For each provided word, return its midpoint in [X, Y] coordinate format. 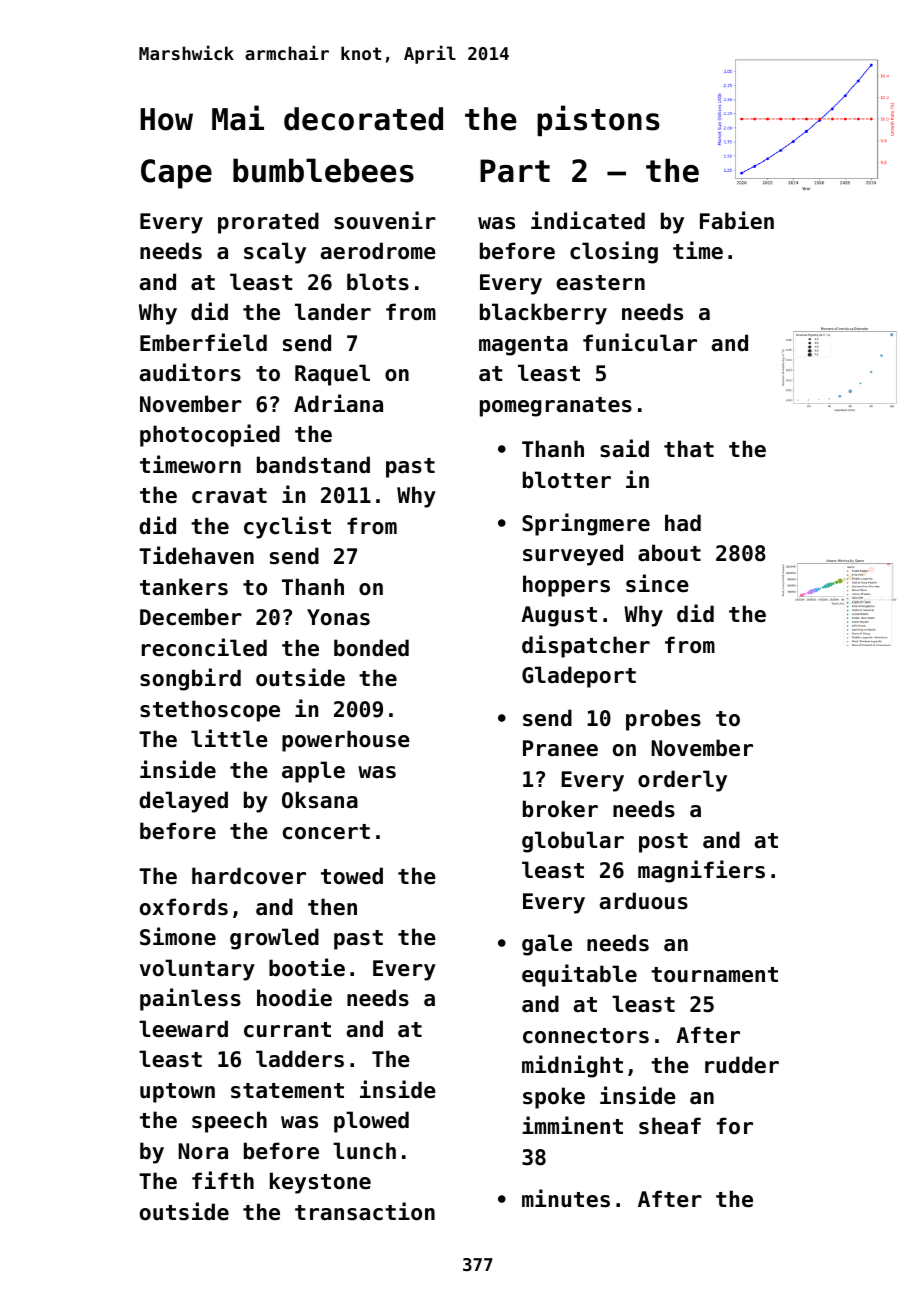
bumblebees [323, 170]
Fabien [737, 220]
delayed [183, 802]
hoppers [566, 586]
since [657, 583]
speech [229, 1122]
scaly [275, 253]
